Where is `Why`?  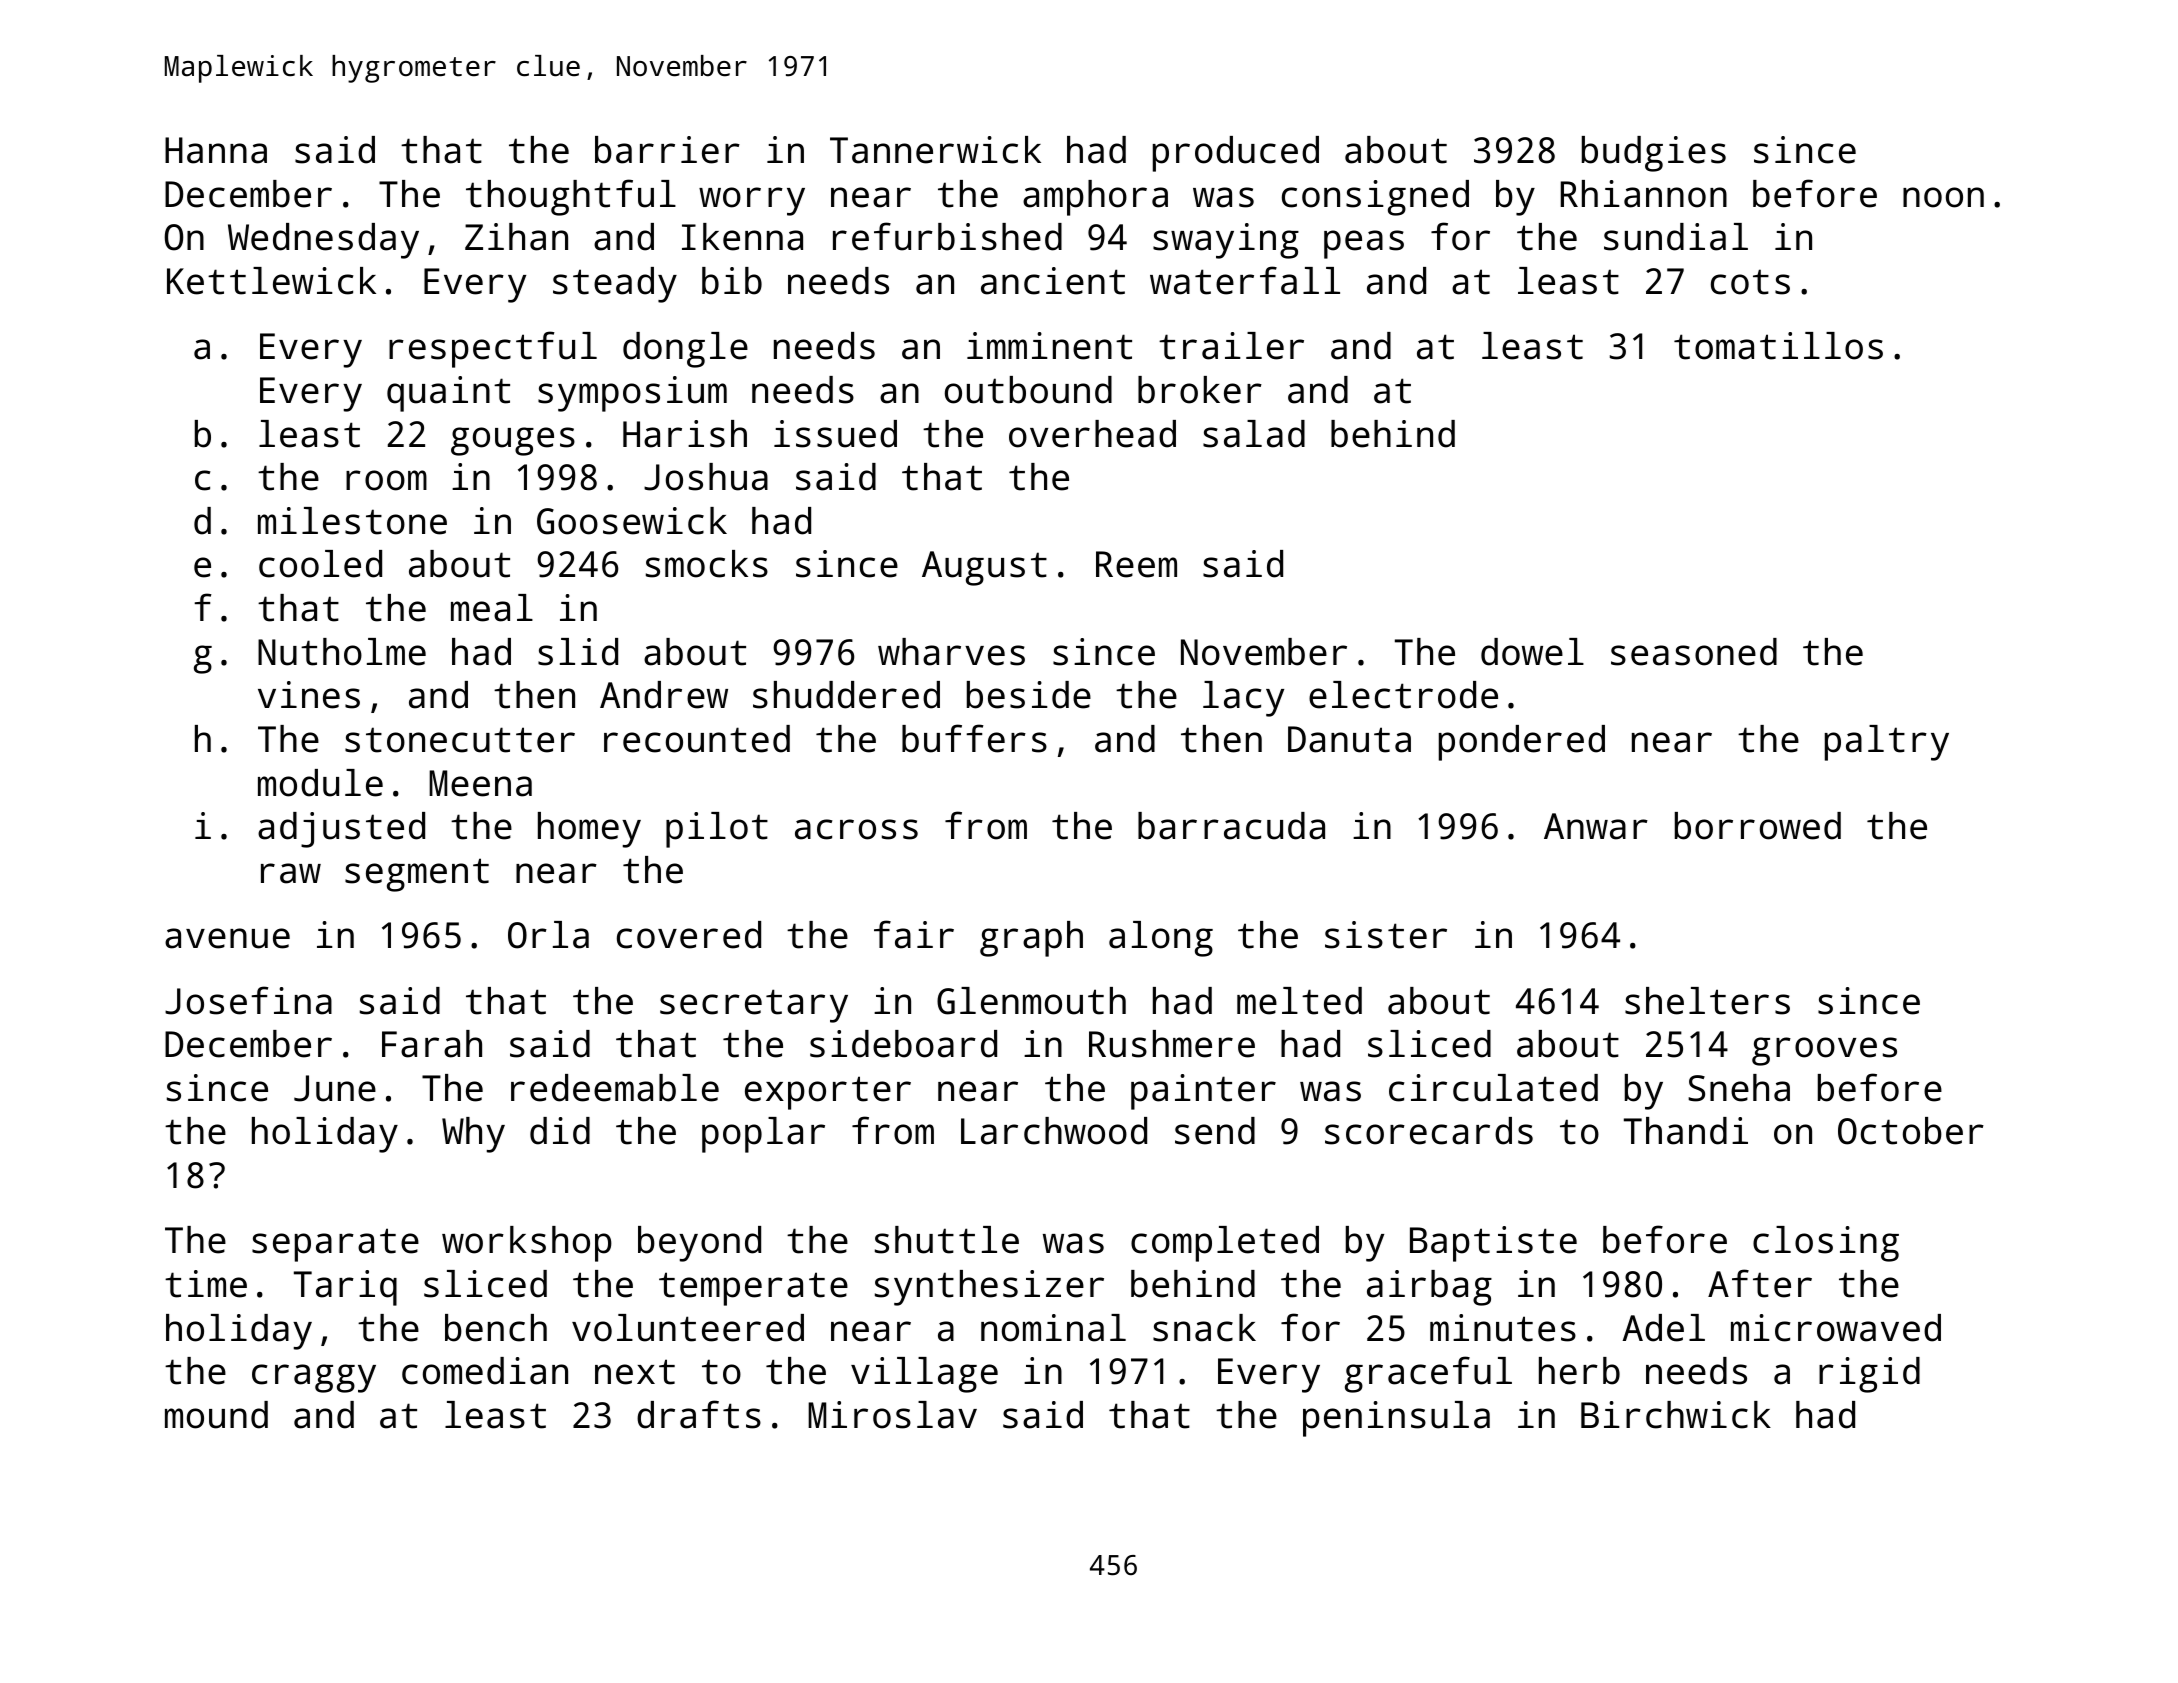 Why is located at coordinates (473, 1135).
